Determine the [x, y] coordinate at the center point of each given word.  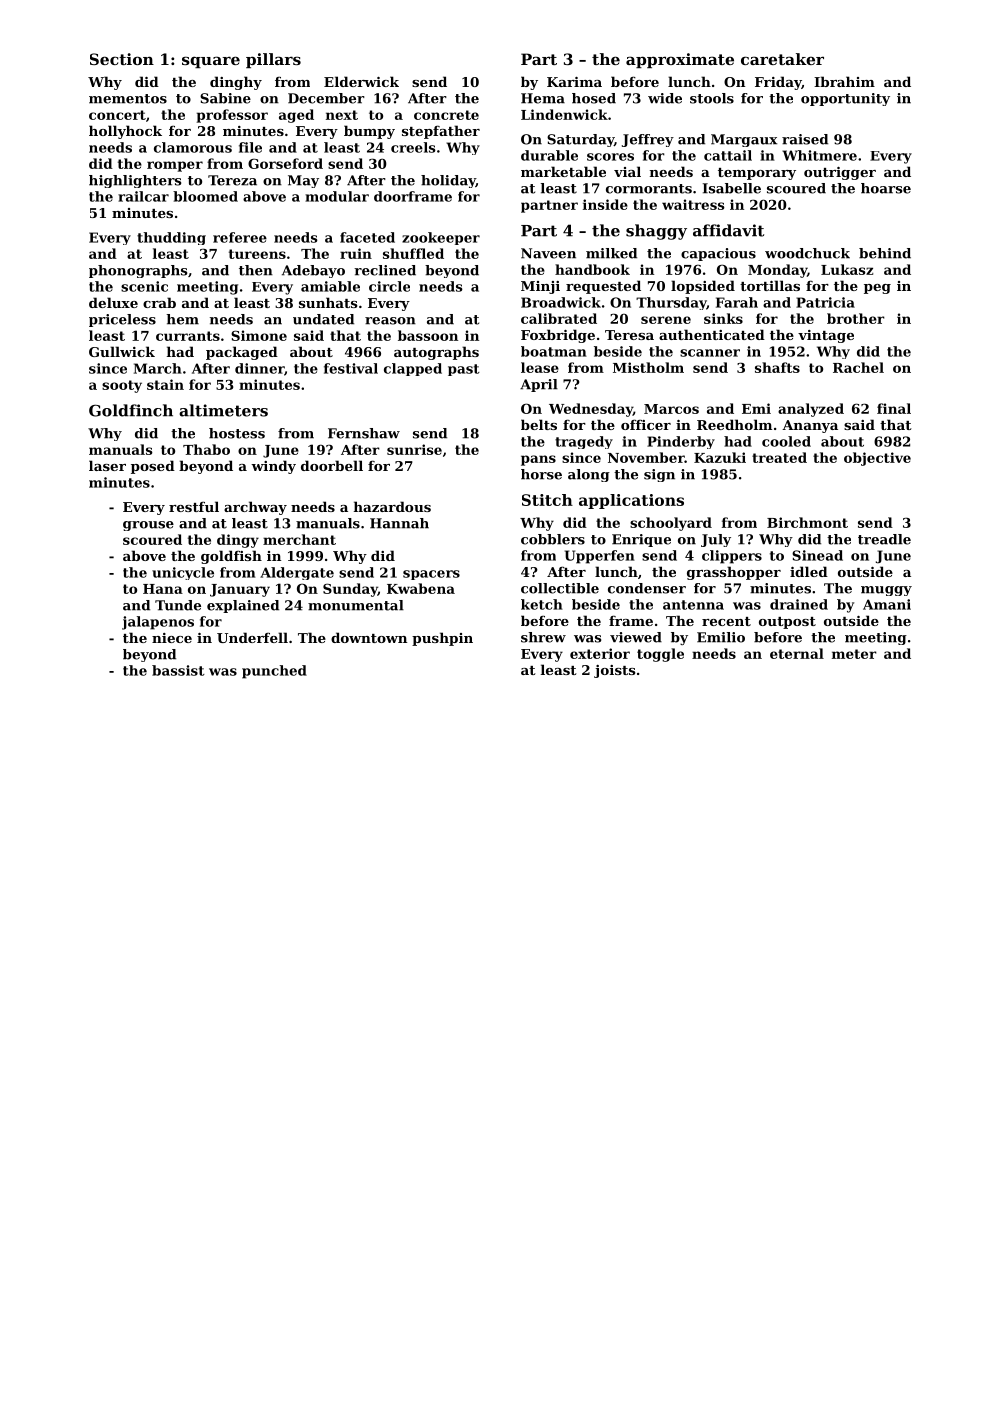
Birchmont [807, 522]
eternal [797, 653]
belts [539, 424]
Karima [574, 82]
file [250, 147]
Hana [163, 589]
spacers [431, 575]
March [158, 368]
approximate [680, 60]
